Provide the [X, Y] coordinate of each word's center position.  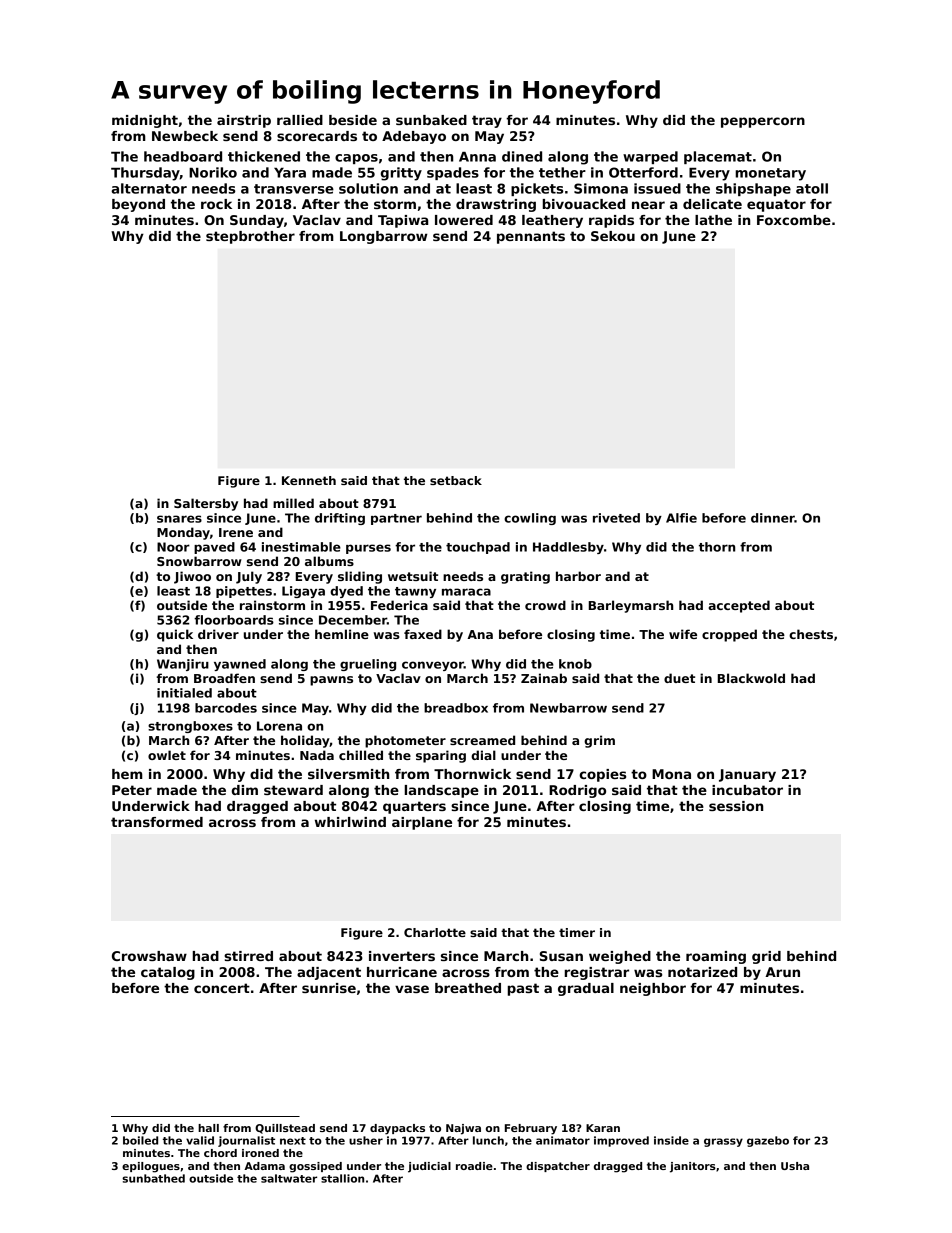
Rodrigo [577, 791]
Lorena [279, 726]
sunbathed [153, 1178]
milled [293, 503]
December [353, 620]
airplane [422, 823]
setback [456, 480]
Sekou [613, 236]
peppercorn [763, 122]
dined [522, 156]
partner [396, 519]
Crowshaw [149, 956]
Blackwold [751, 678]
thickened [264, 156]
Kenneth [309, 480]
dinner [773, 518]
